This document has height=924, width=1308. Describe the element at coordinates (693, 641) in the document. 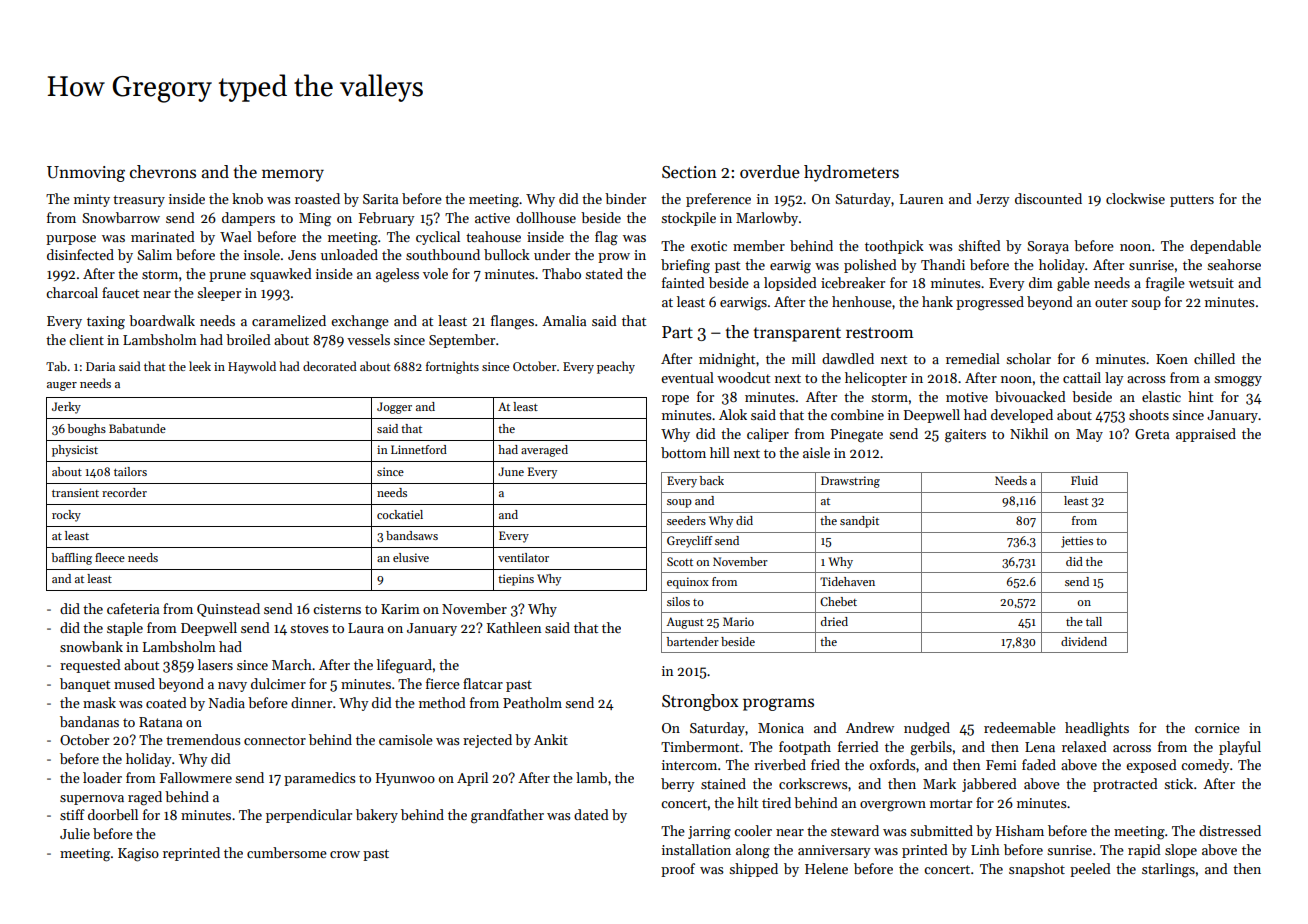

I see `bartender` at that location.
